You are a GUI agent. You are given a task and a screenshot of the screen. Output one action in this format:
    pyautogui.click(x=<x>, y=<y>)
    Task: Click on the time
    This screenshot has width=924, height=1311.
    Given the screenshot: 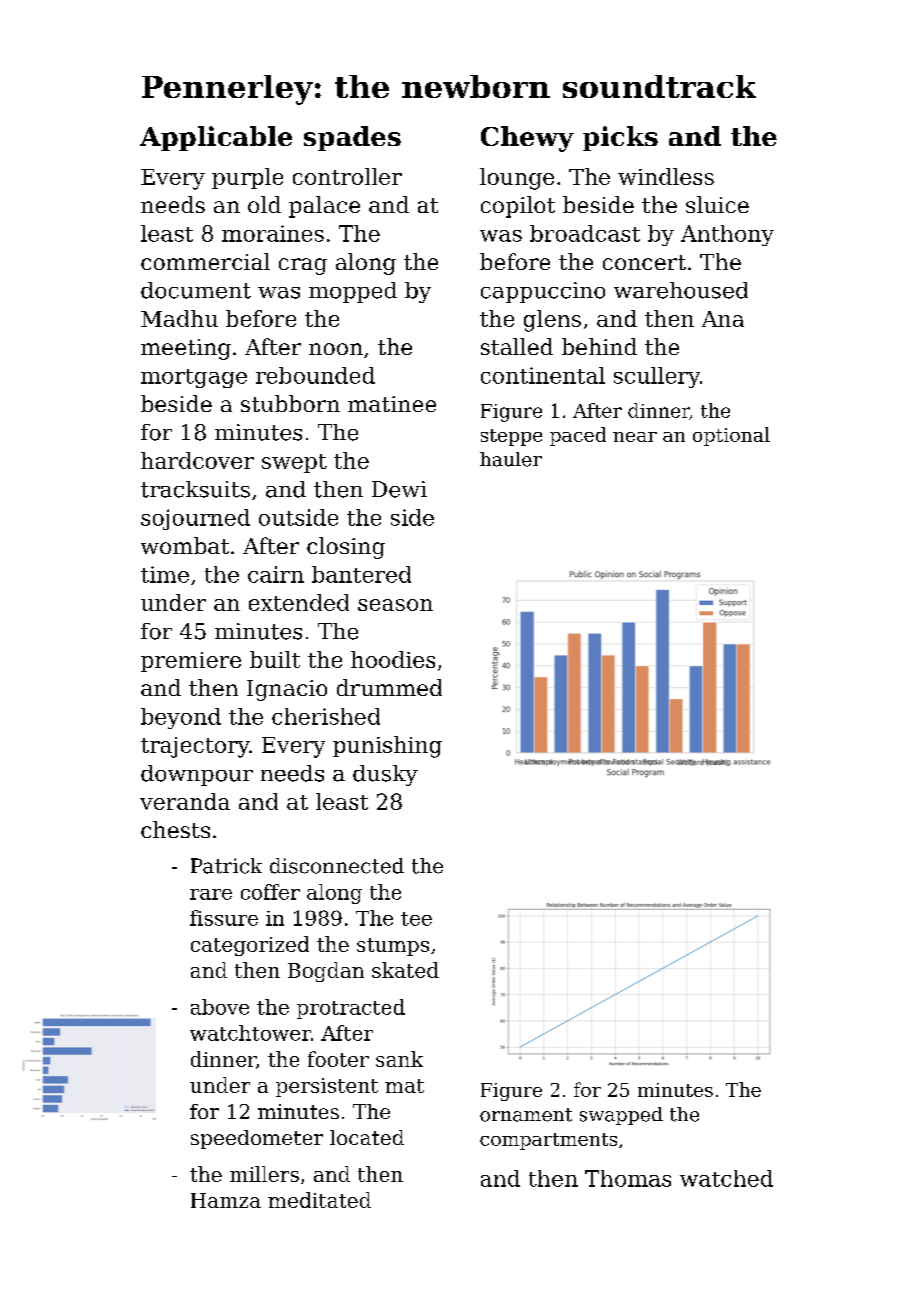 What is the action you would take?
    pyautogui.click(x=165, y=574)
